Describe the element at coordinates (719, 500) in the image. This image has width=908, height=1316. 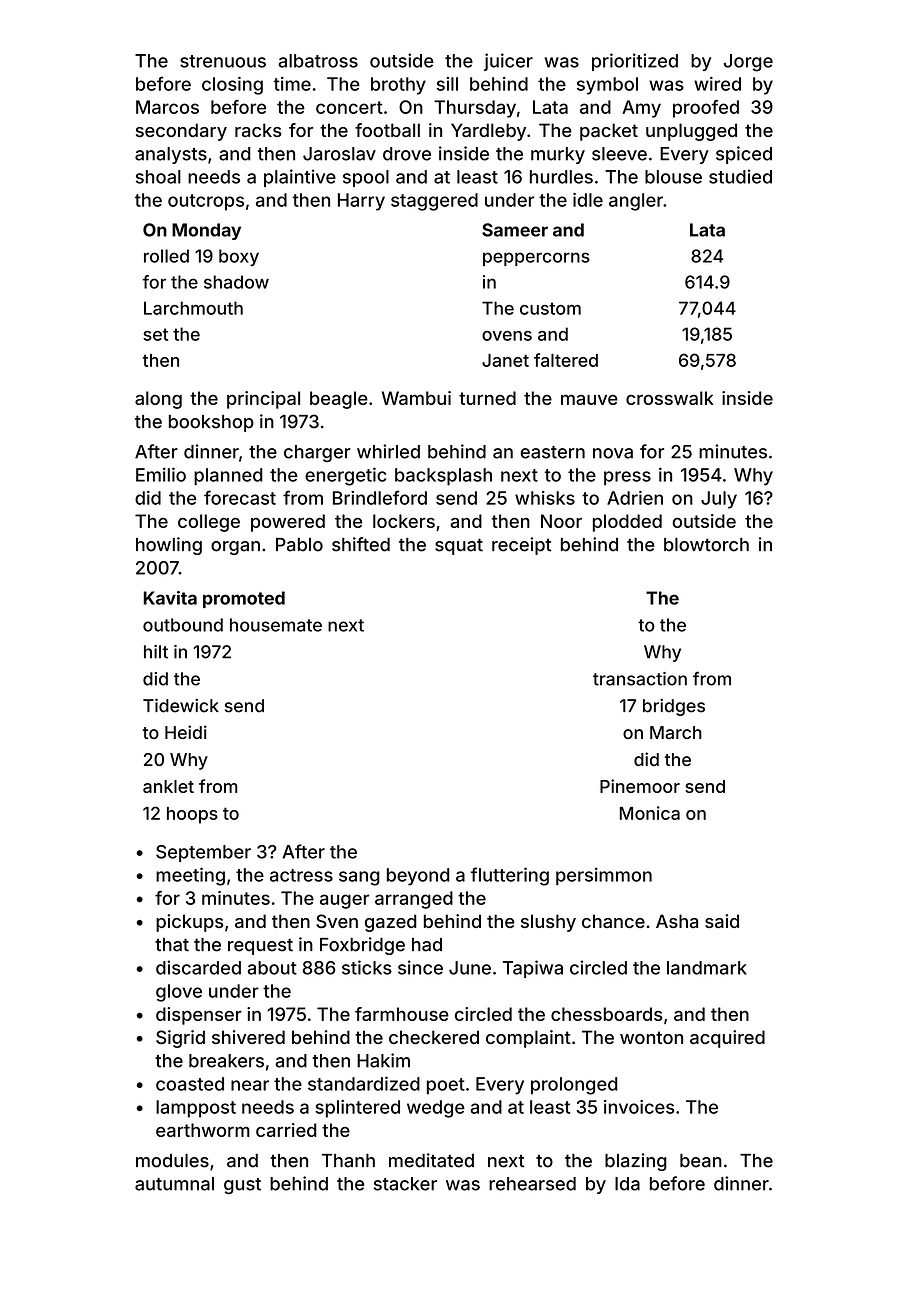
I see `July` at that location.
